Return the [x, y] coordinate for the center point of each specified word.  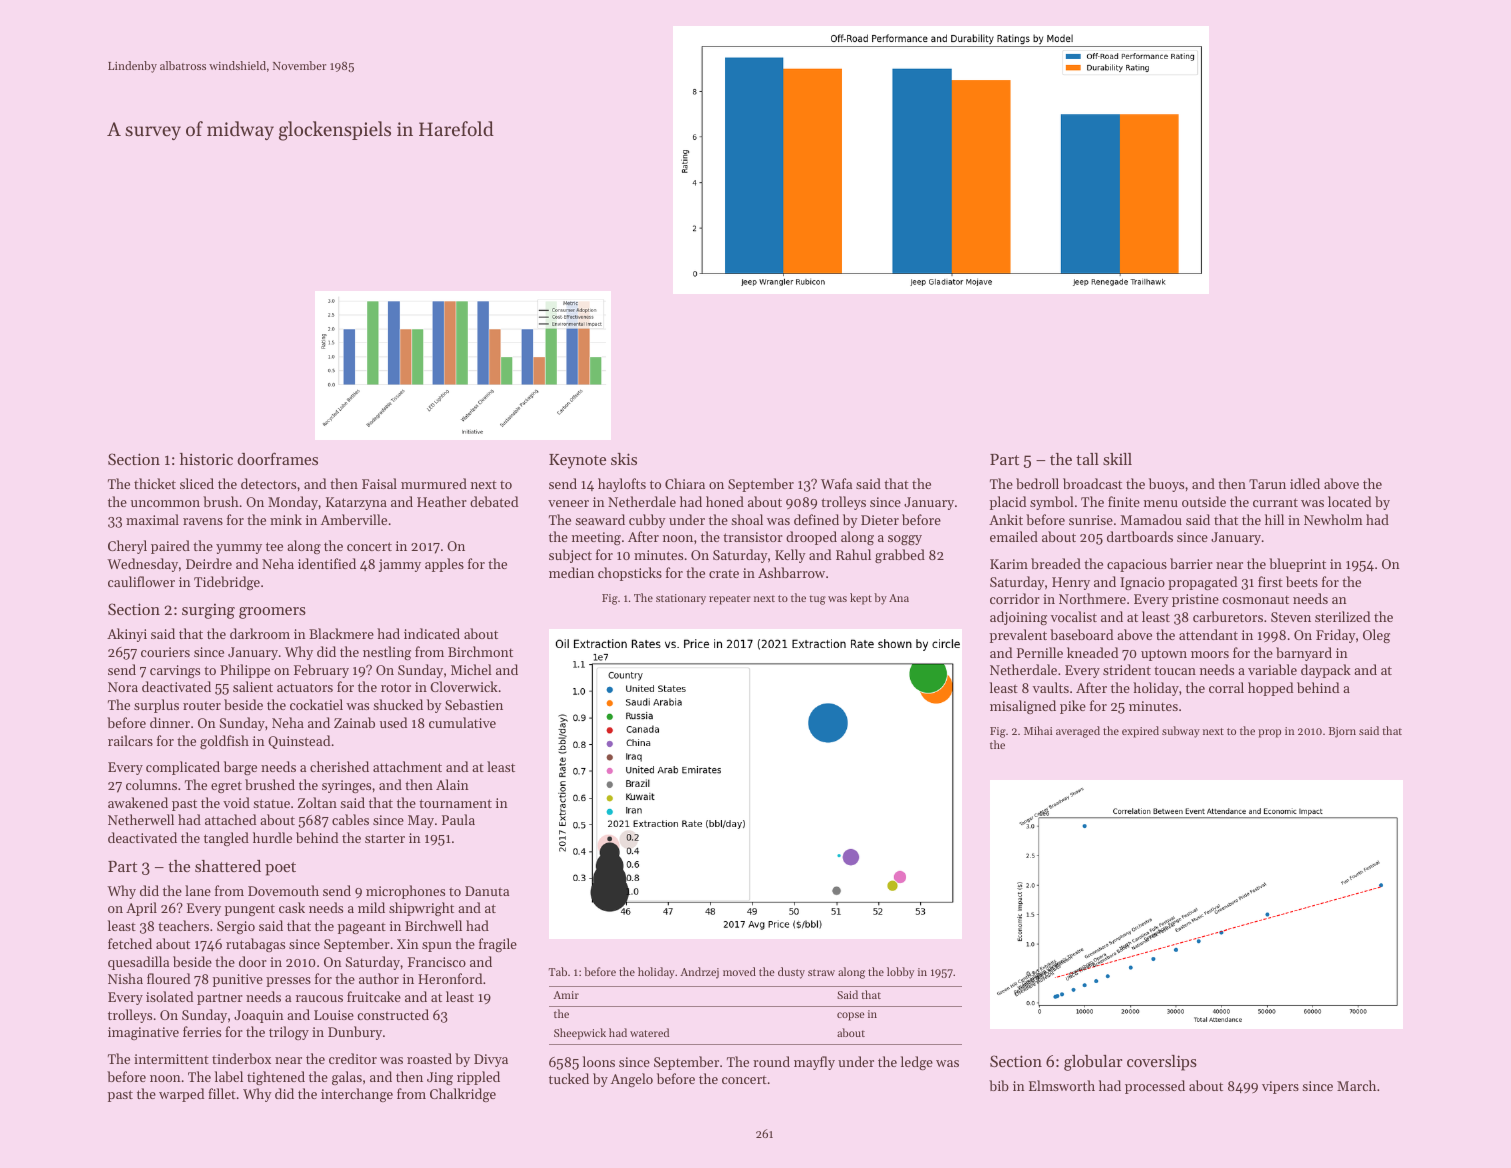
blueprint [1297, 565]
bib [999, 1085]
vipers [1280, 1087]
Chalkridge [463, 1095]
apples [444, 565]
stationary [681, 599]
